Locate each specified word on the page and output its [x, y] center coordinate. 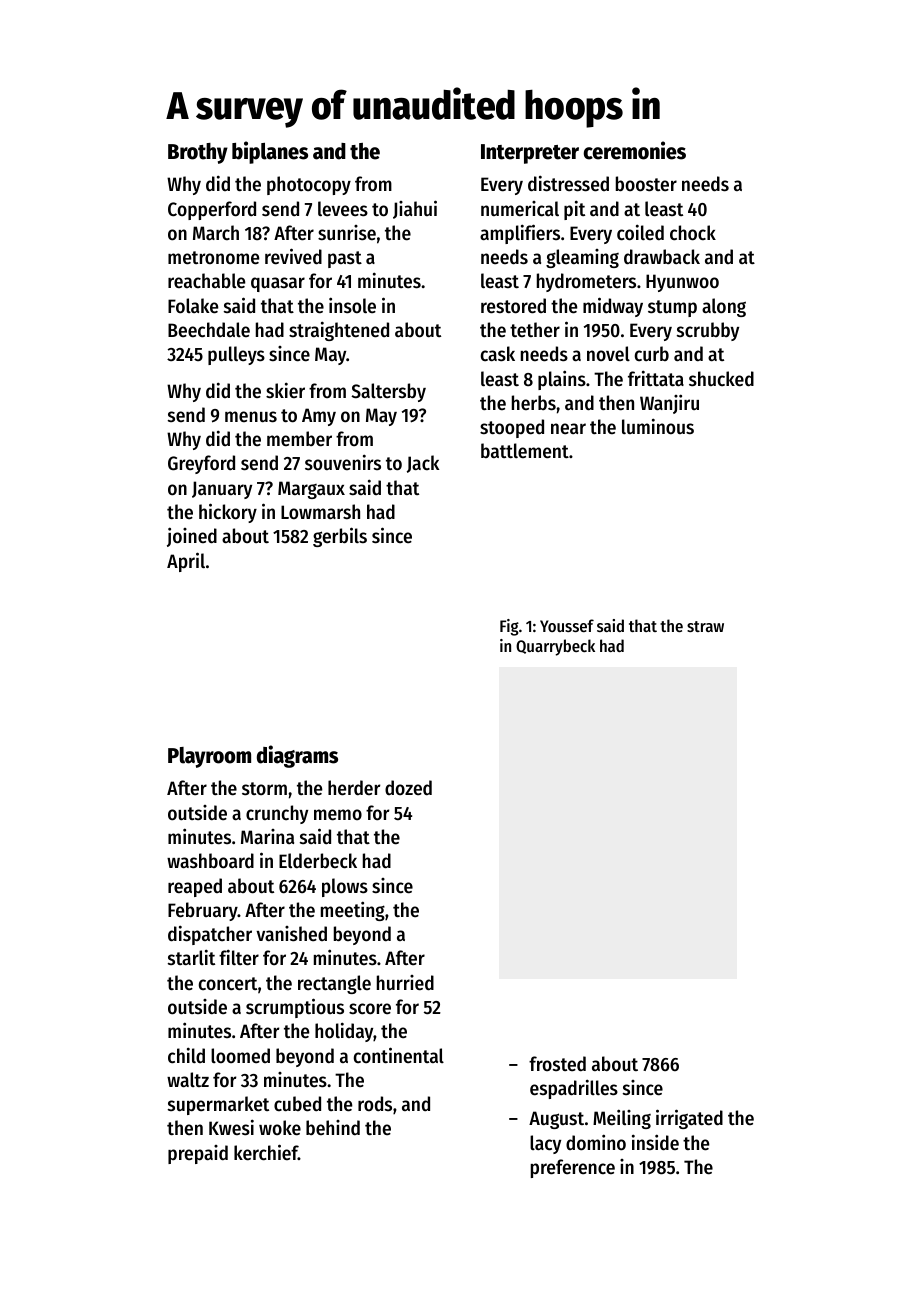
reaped [195, 887]
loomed [240, 1056]
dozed [408, 788]
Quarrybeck [555, 647]
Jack [423, 464]
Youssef [567, 625]
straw [705, 626]
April [186, 562]
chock [693, 233]
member [299, 439]
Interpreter [530, 154]
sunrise [347, 233]
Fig [509, 627]
